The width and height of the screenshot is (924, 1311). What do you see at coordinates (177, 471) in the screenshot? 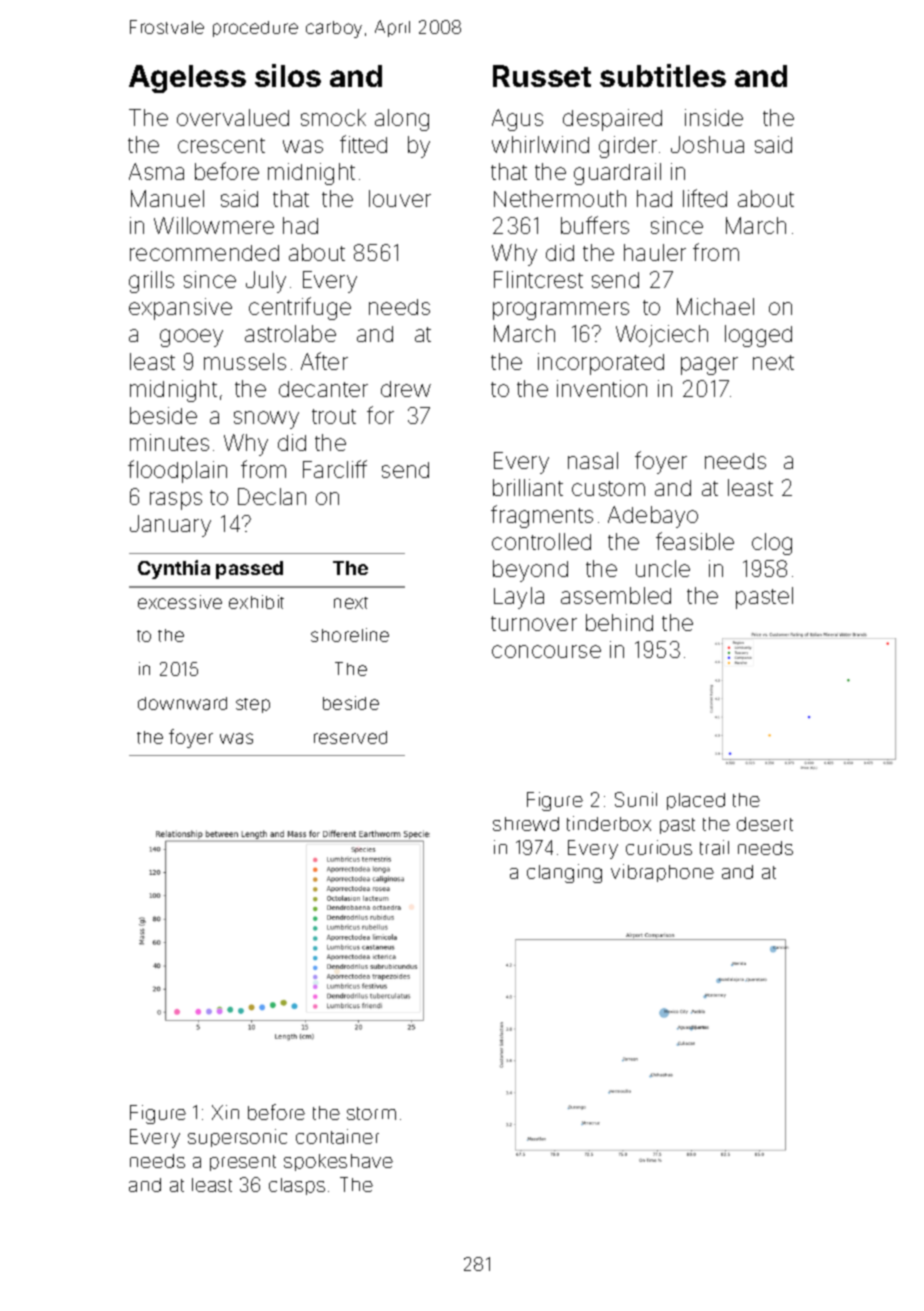
I see `floodplain` at bounding box center [177, 471].
